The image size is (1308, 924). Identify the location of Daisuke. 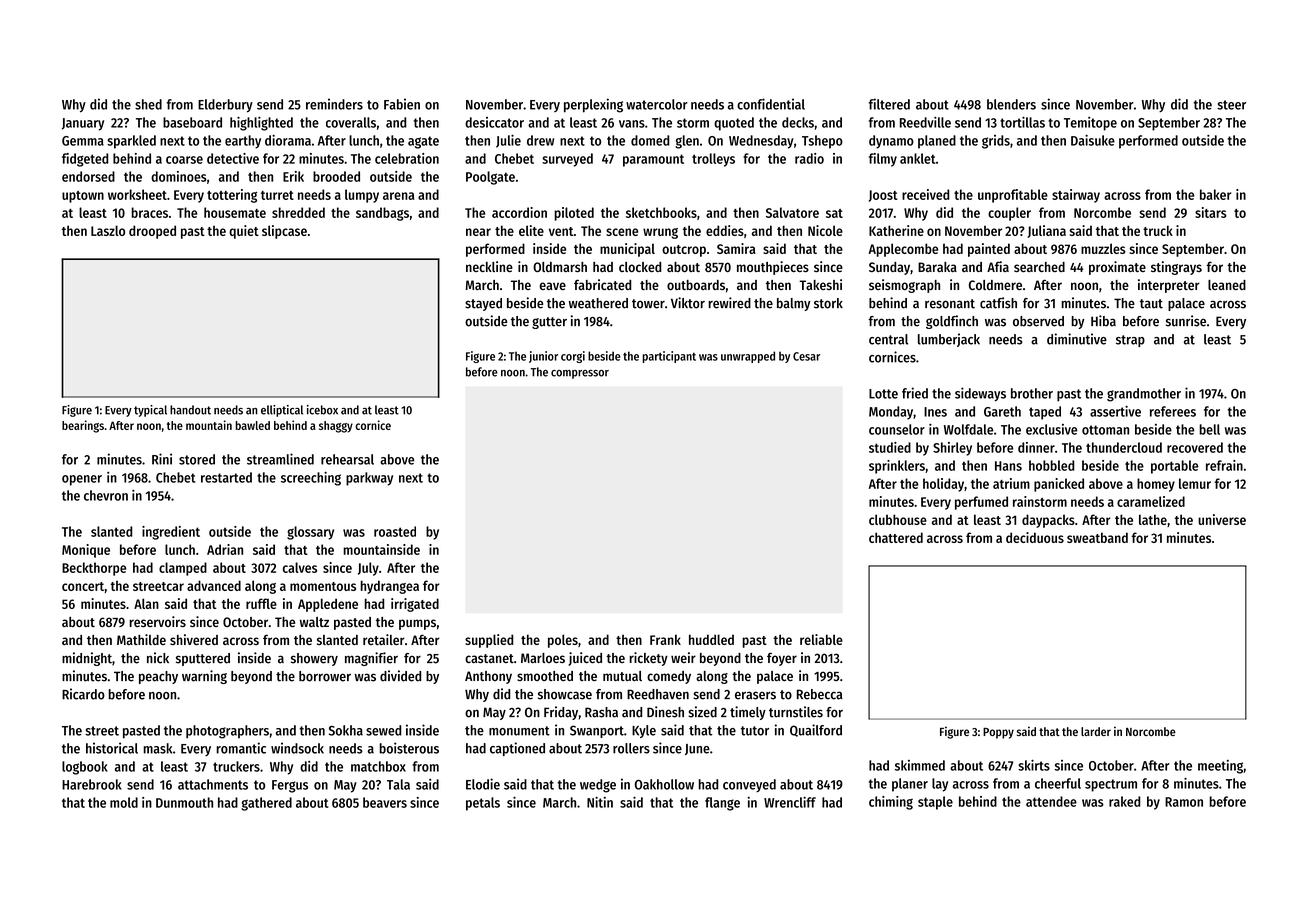
(1093, 140).
